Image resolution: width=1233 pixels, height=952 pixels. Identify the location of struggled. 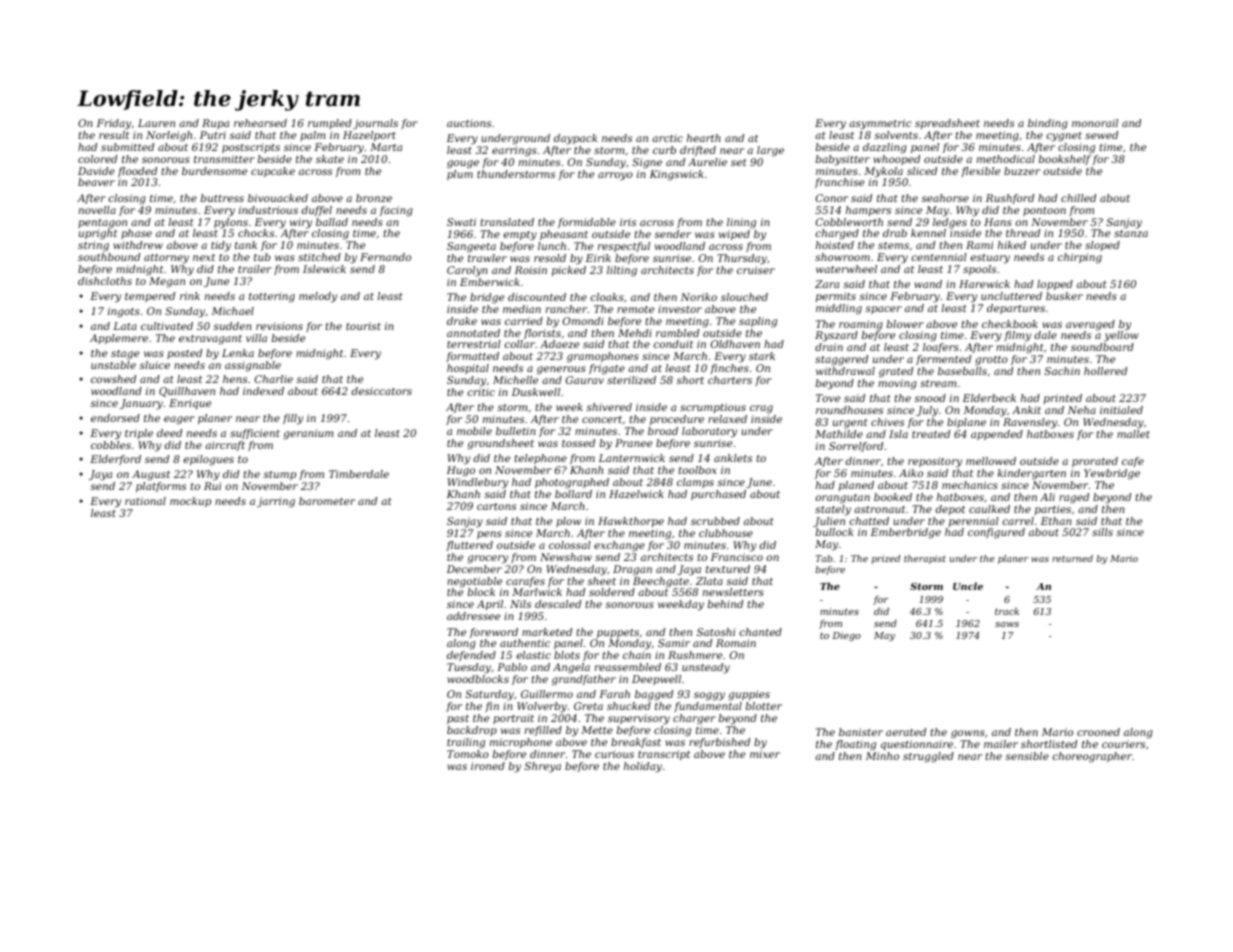
(928, 757).
